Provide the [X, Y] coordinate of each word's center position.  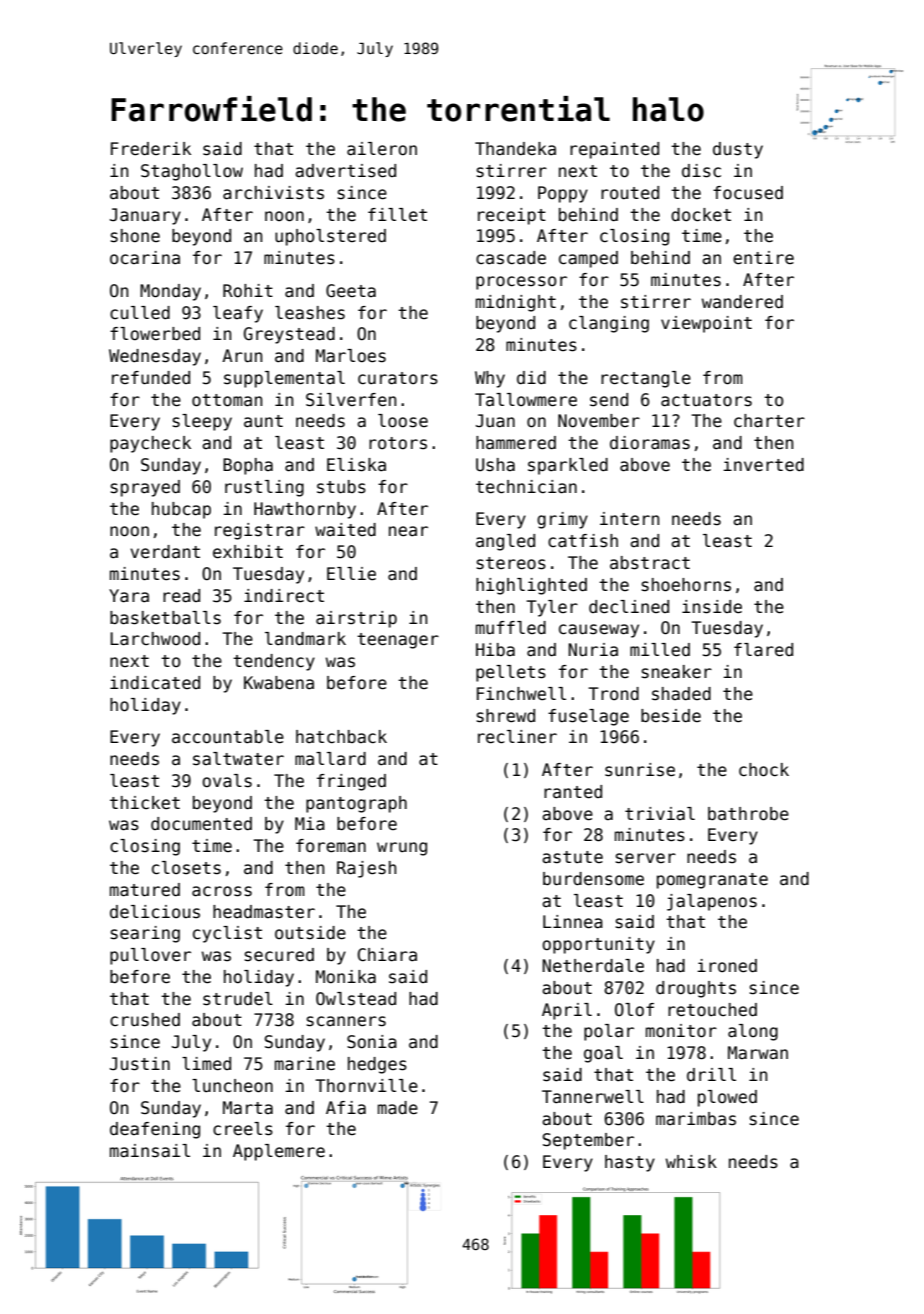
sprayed [145, 488]
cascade [511, 258]
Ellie [351, 574]
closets [186, 868]
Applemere [279, 1152]
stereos [511, 563]
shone [135, 236]
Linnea [573, 922]
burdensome [593, 879]
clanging [609, 324]
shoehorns [686, 585]
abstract [650, 563]
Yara [129, 596]
